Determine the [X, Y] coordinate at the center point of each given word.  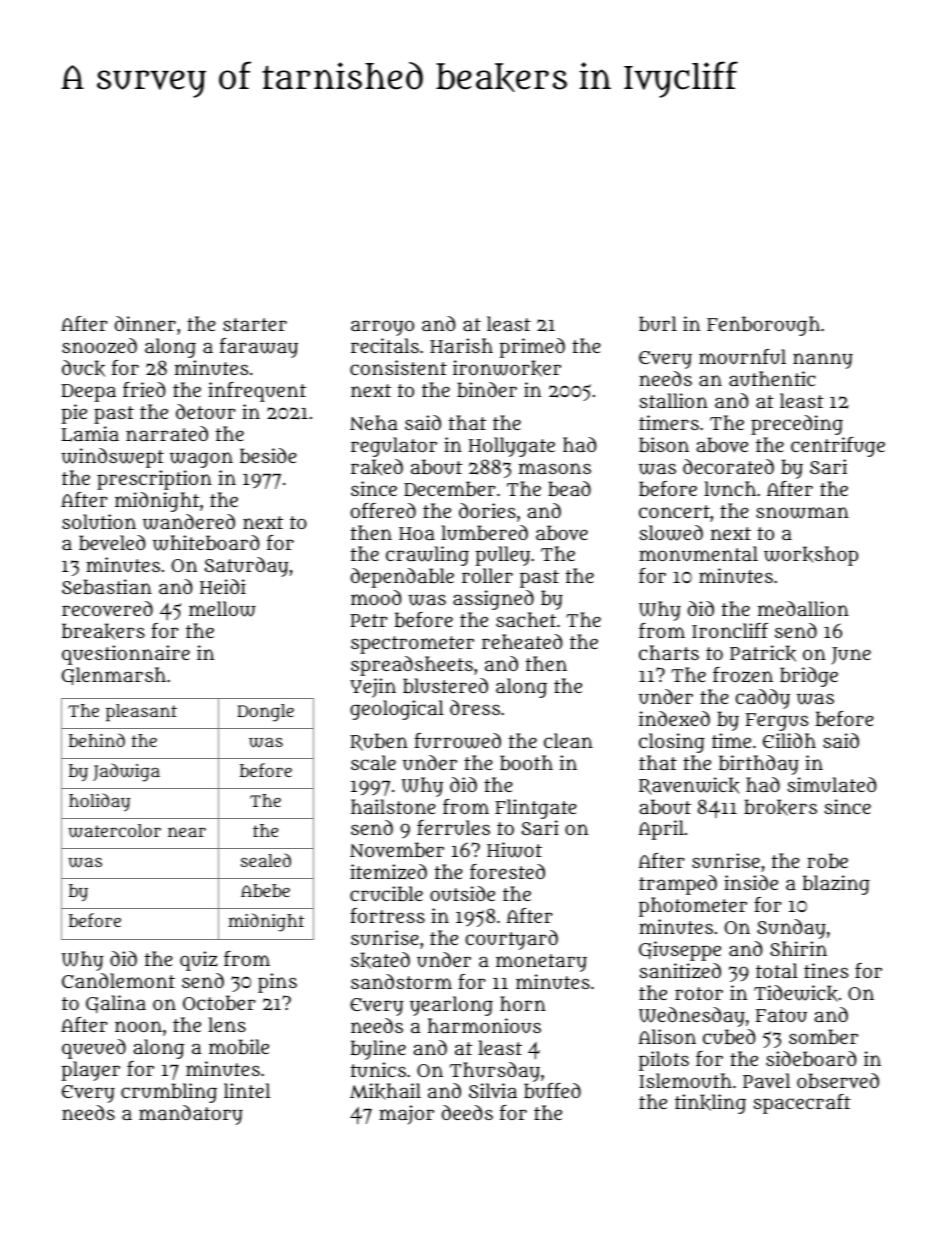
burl [658, 324]
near [187, 832]
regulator [394, 447]
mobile [239, 1046]
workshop [811, 556]
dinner [145, 323]
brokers [780, 807]
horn [523, 1003]
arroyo [382, 328]
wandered [189, 522]
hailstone [393, 806]
